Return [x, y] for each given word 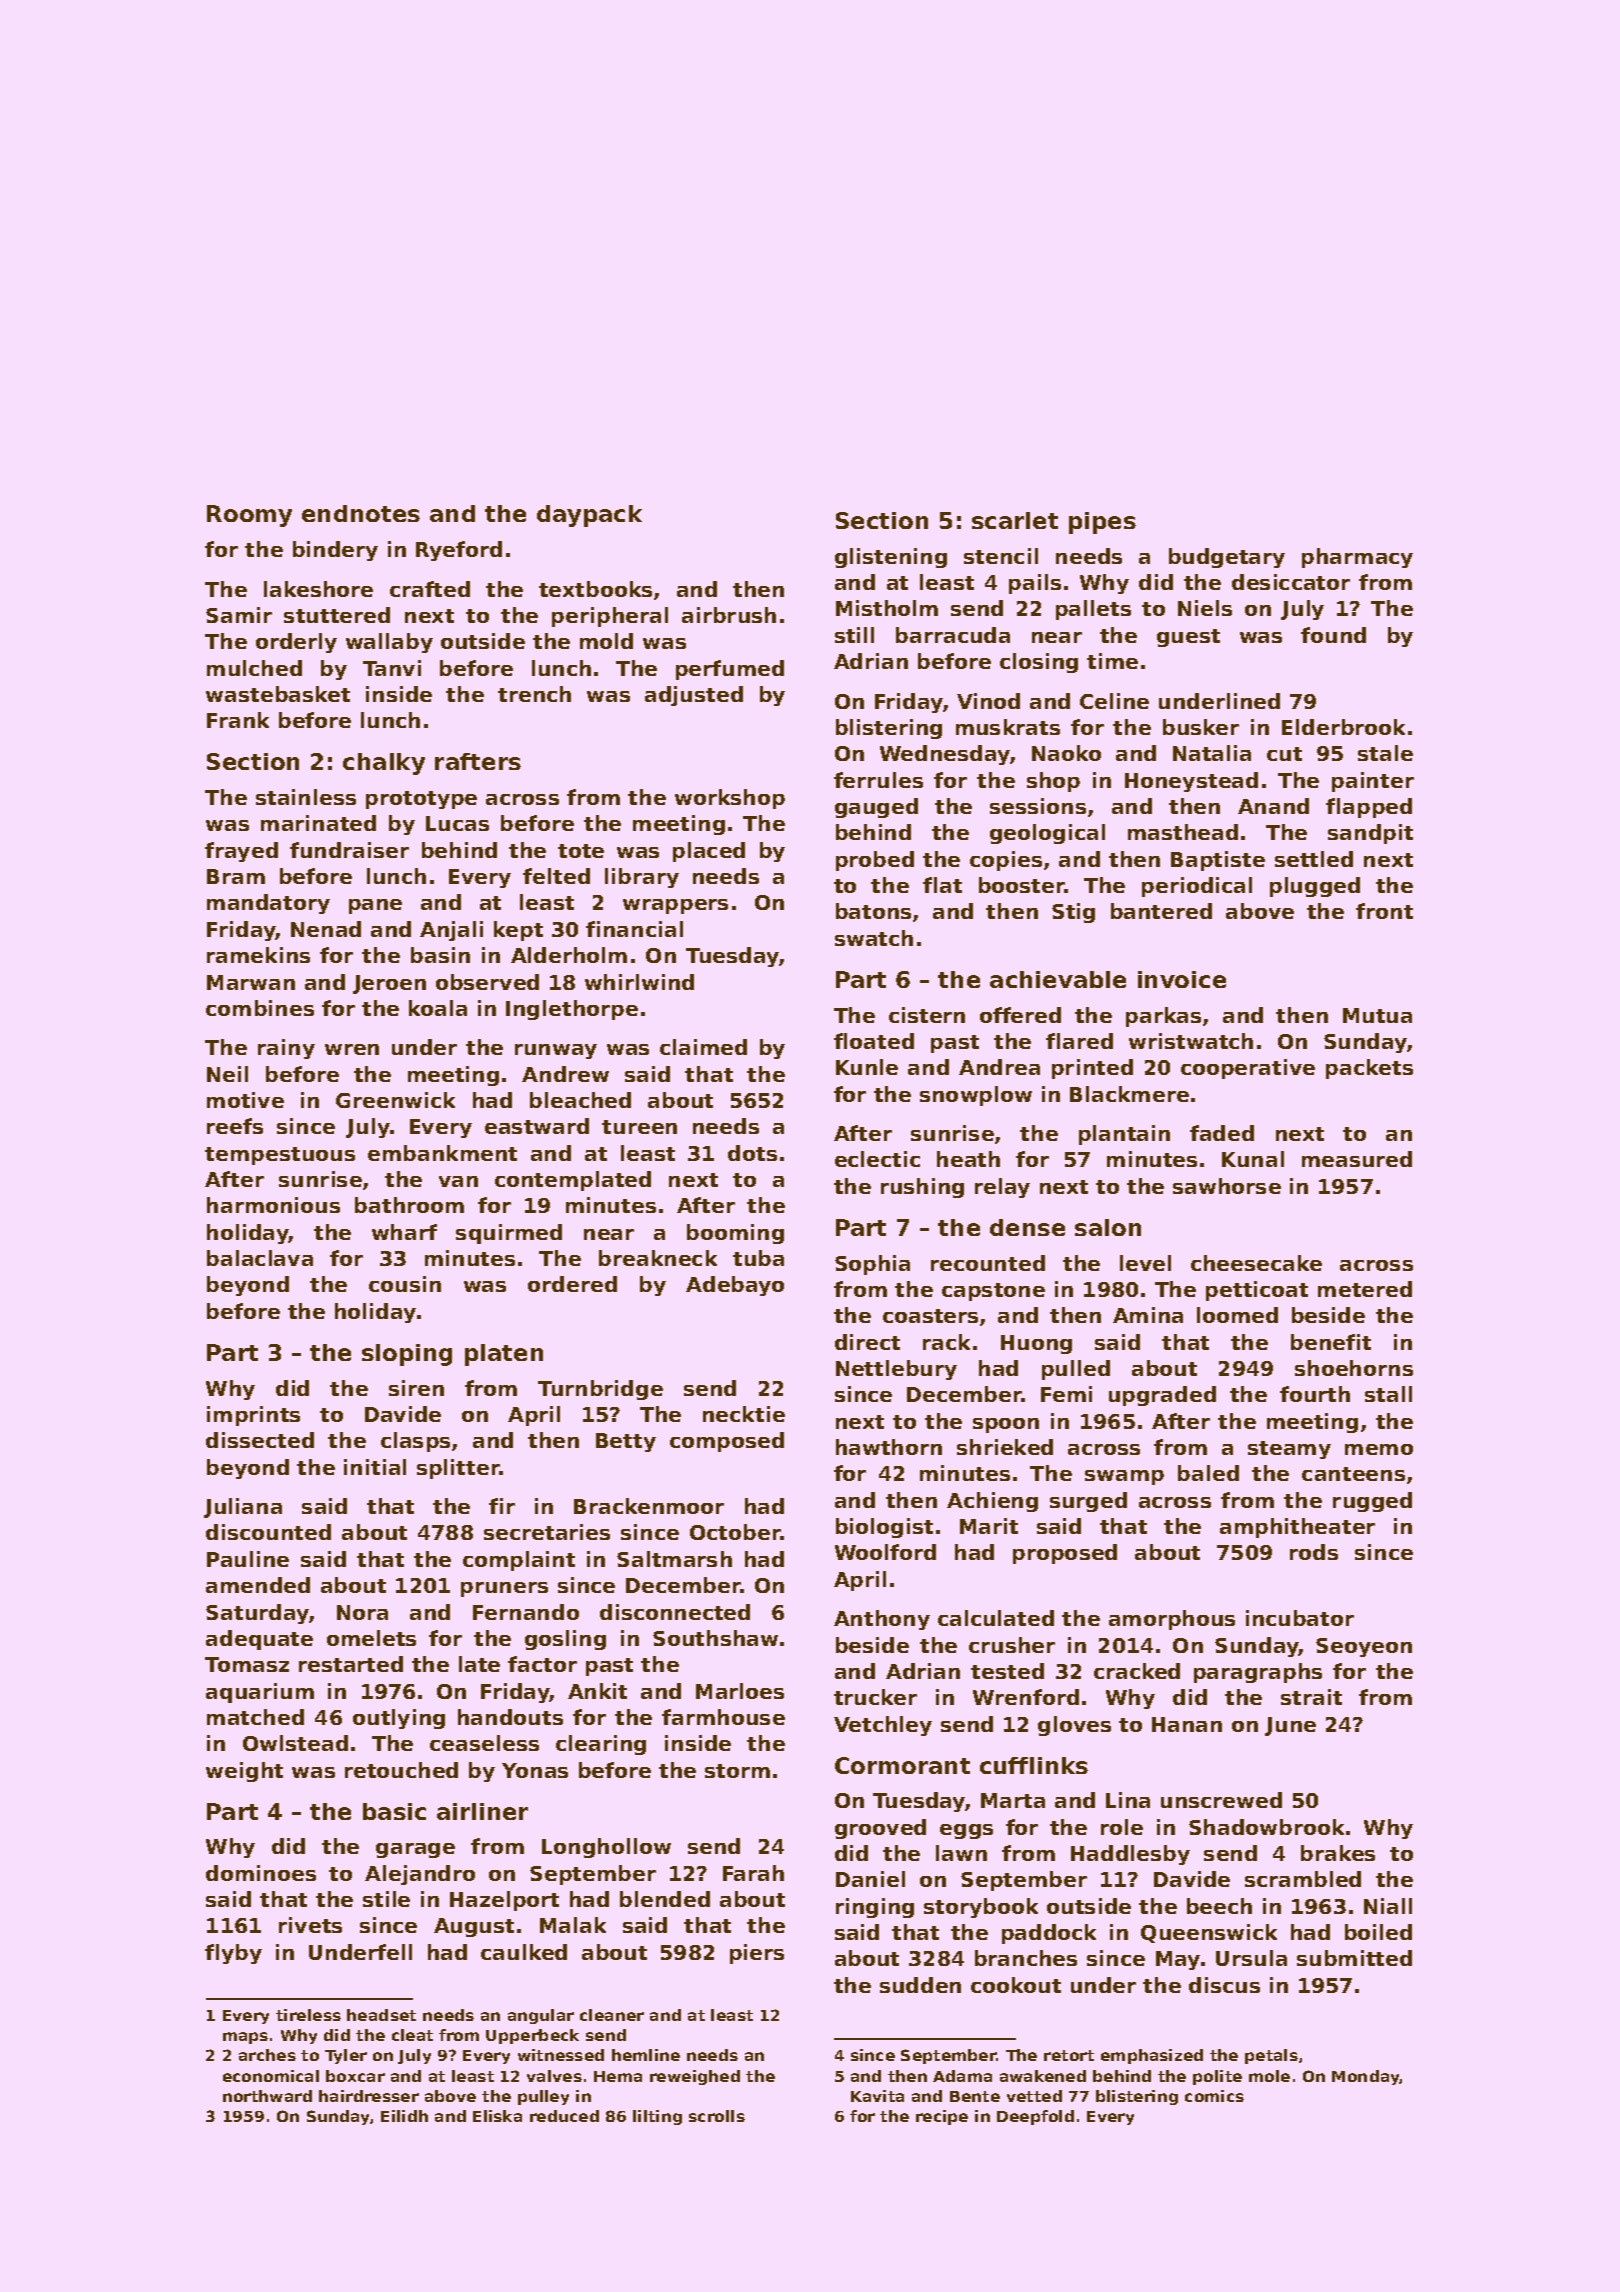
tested [1007, 1671]
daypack [589, 516]
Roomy [249, 516]
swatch [874, 938]
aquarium [260, 1693]
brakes [1338, 1853]
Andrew [565, 1074]
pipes [1102, 523]
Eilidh [404, 2116]
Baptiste [1218, 861]
